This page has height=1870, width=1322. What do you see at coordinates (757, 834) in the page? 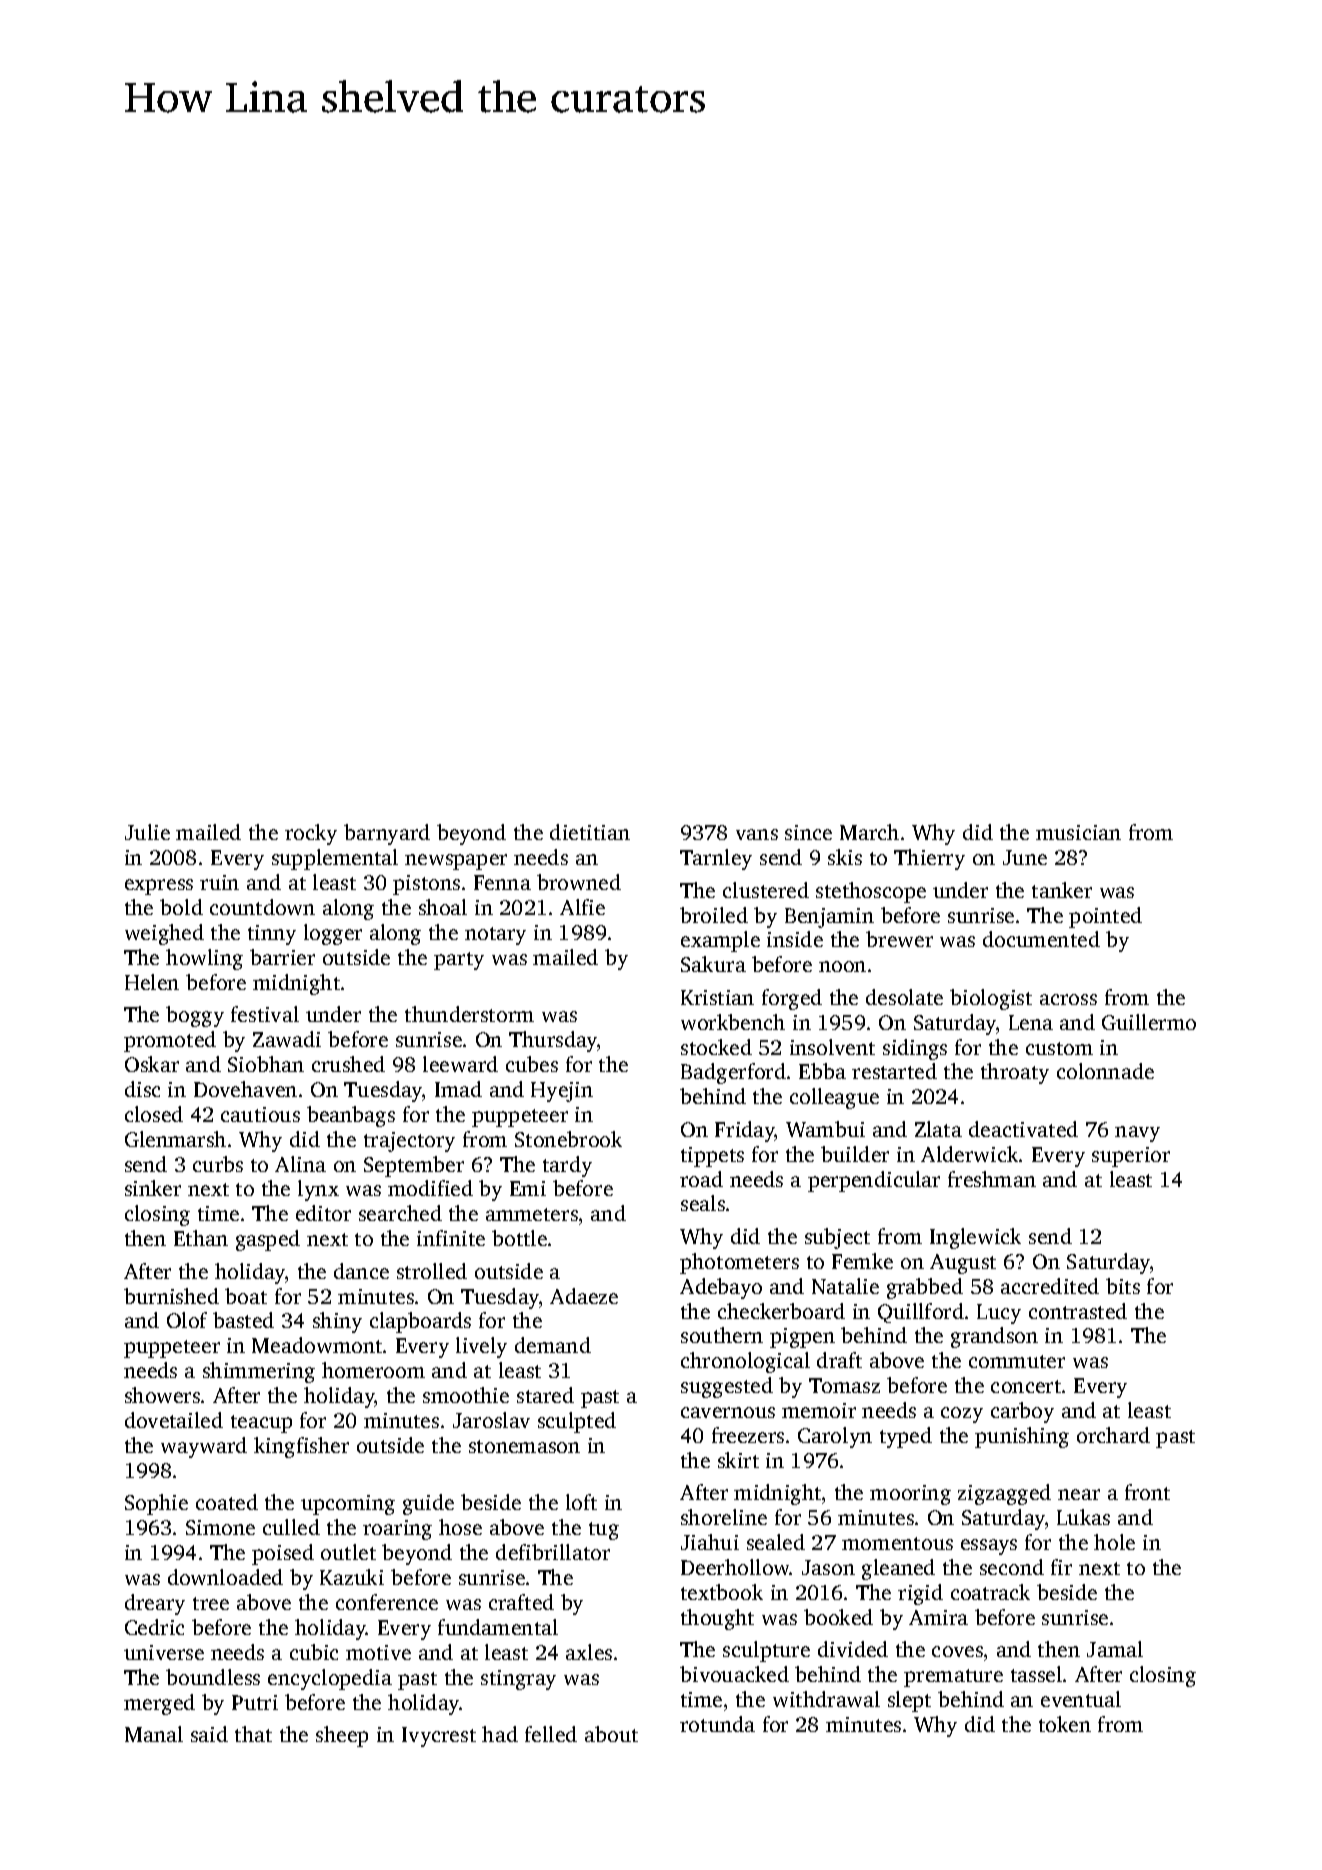
I see `vans` at bounding box center [757, 834].
